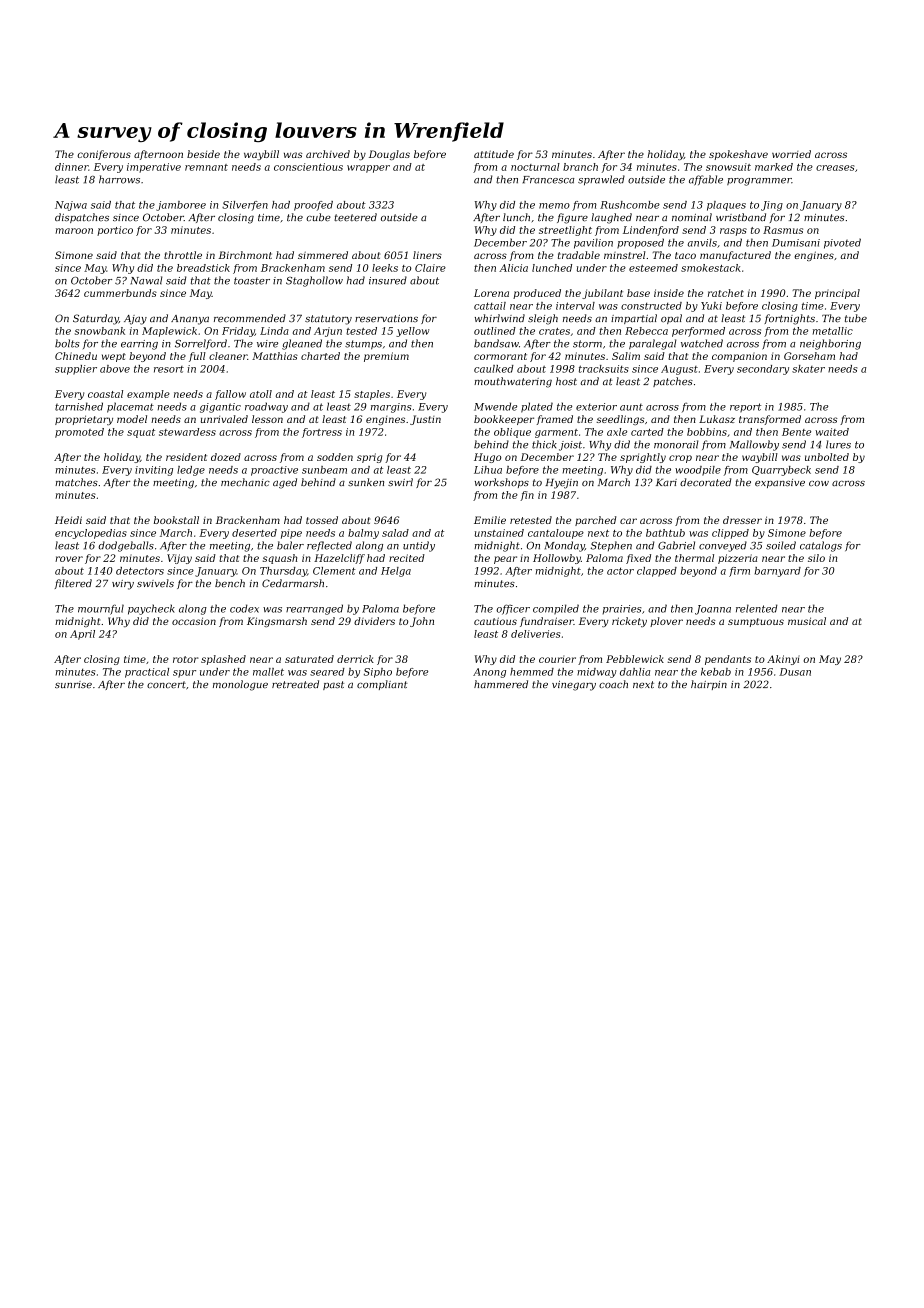 The image size is (924, 1308). I want to click on concert, so click(166, 685).
